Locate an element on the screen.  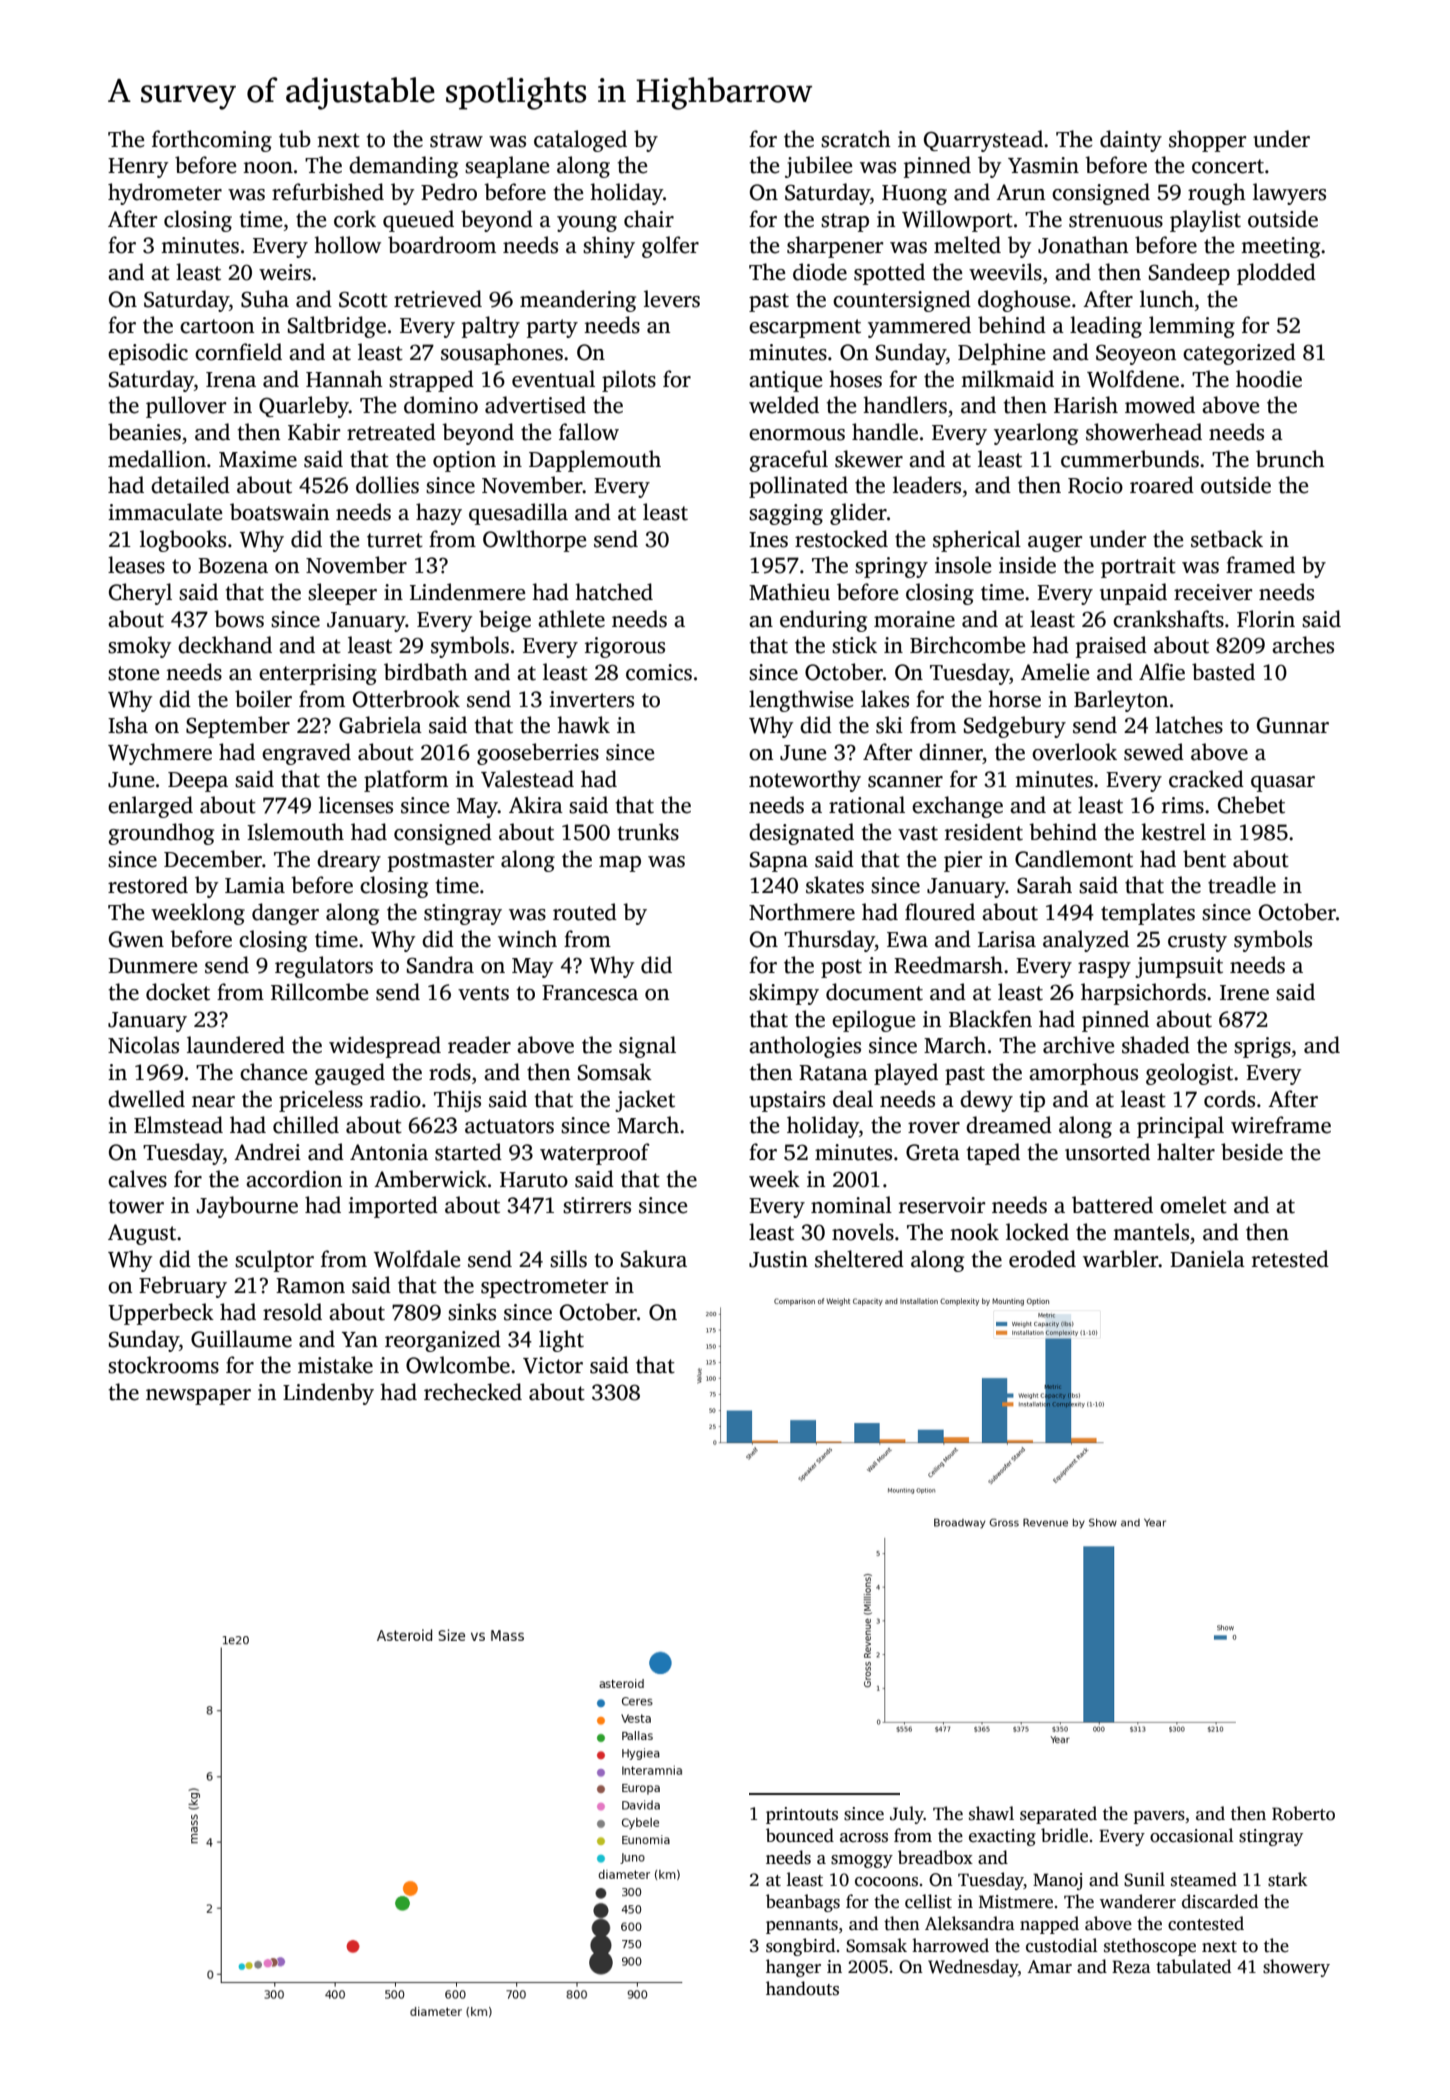
doghouse is located at coordinates (1024, 301).
